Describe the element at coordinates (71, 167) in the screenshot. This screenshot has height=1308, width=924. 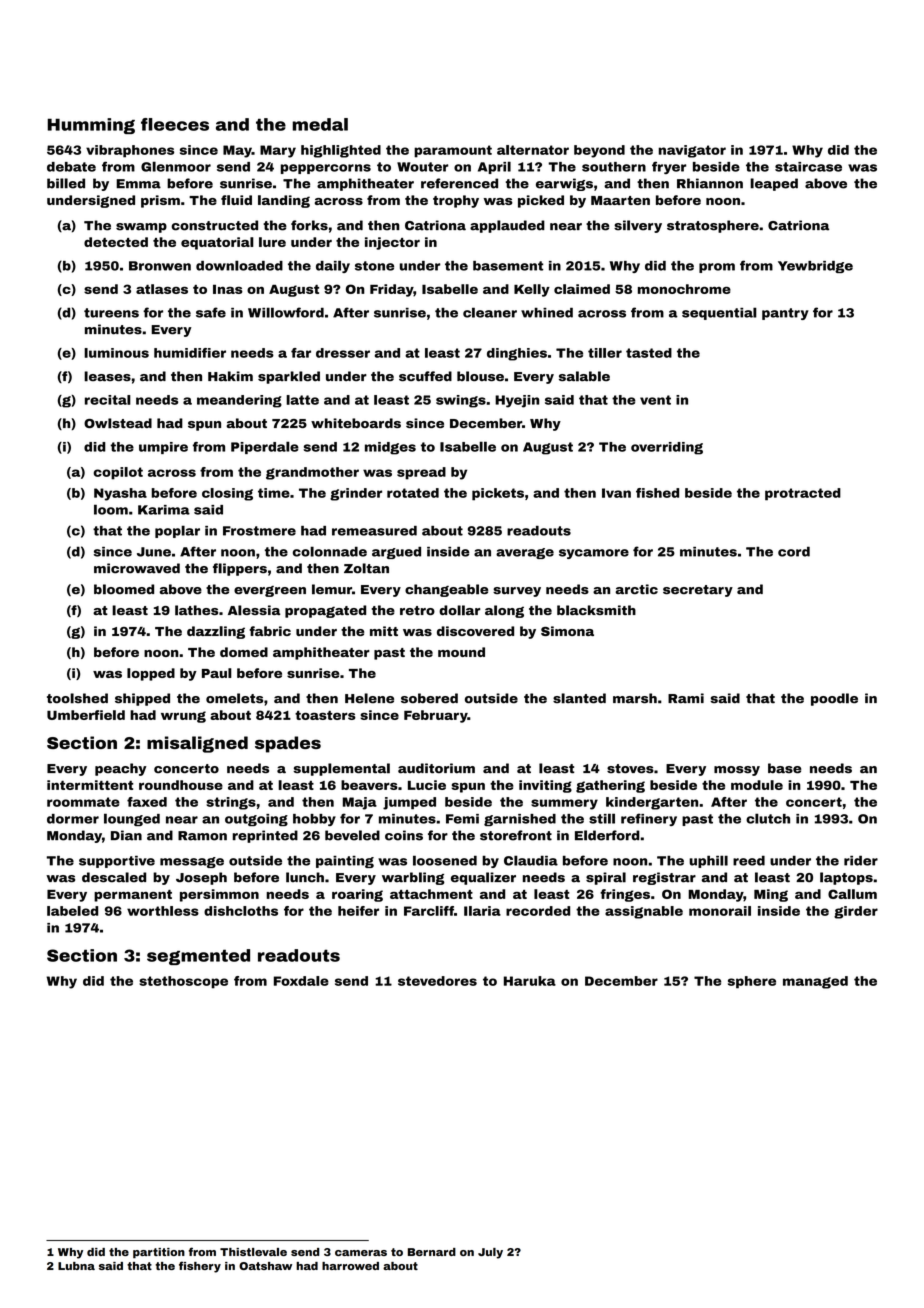
I see `debate` at that location.
